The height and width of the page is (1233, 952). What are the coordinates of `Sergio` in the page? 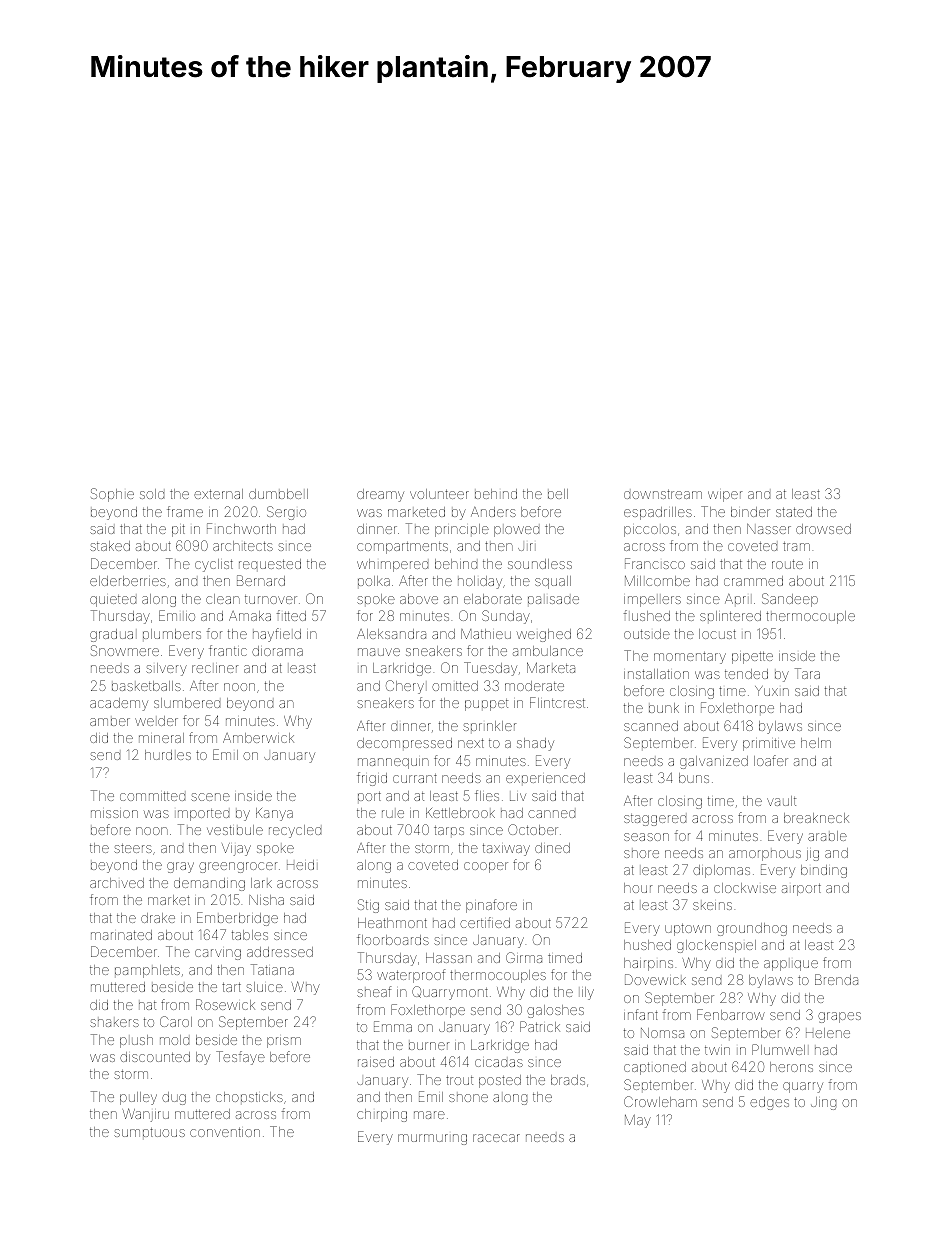 It's located at (286, 513).
